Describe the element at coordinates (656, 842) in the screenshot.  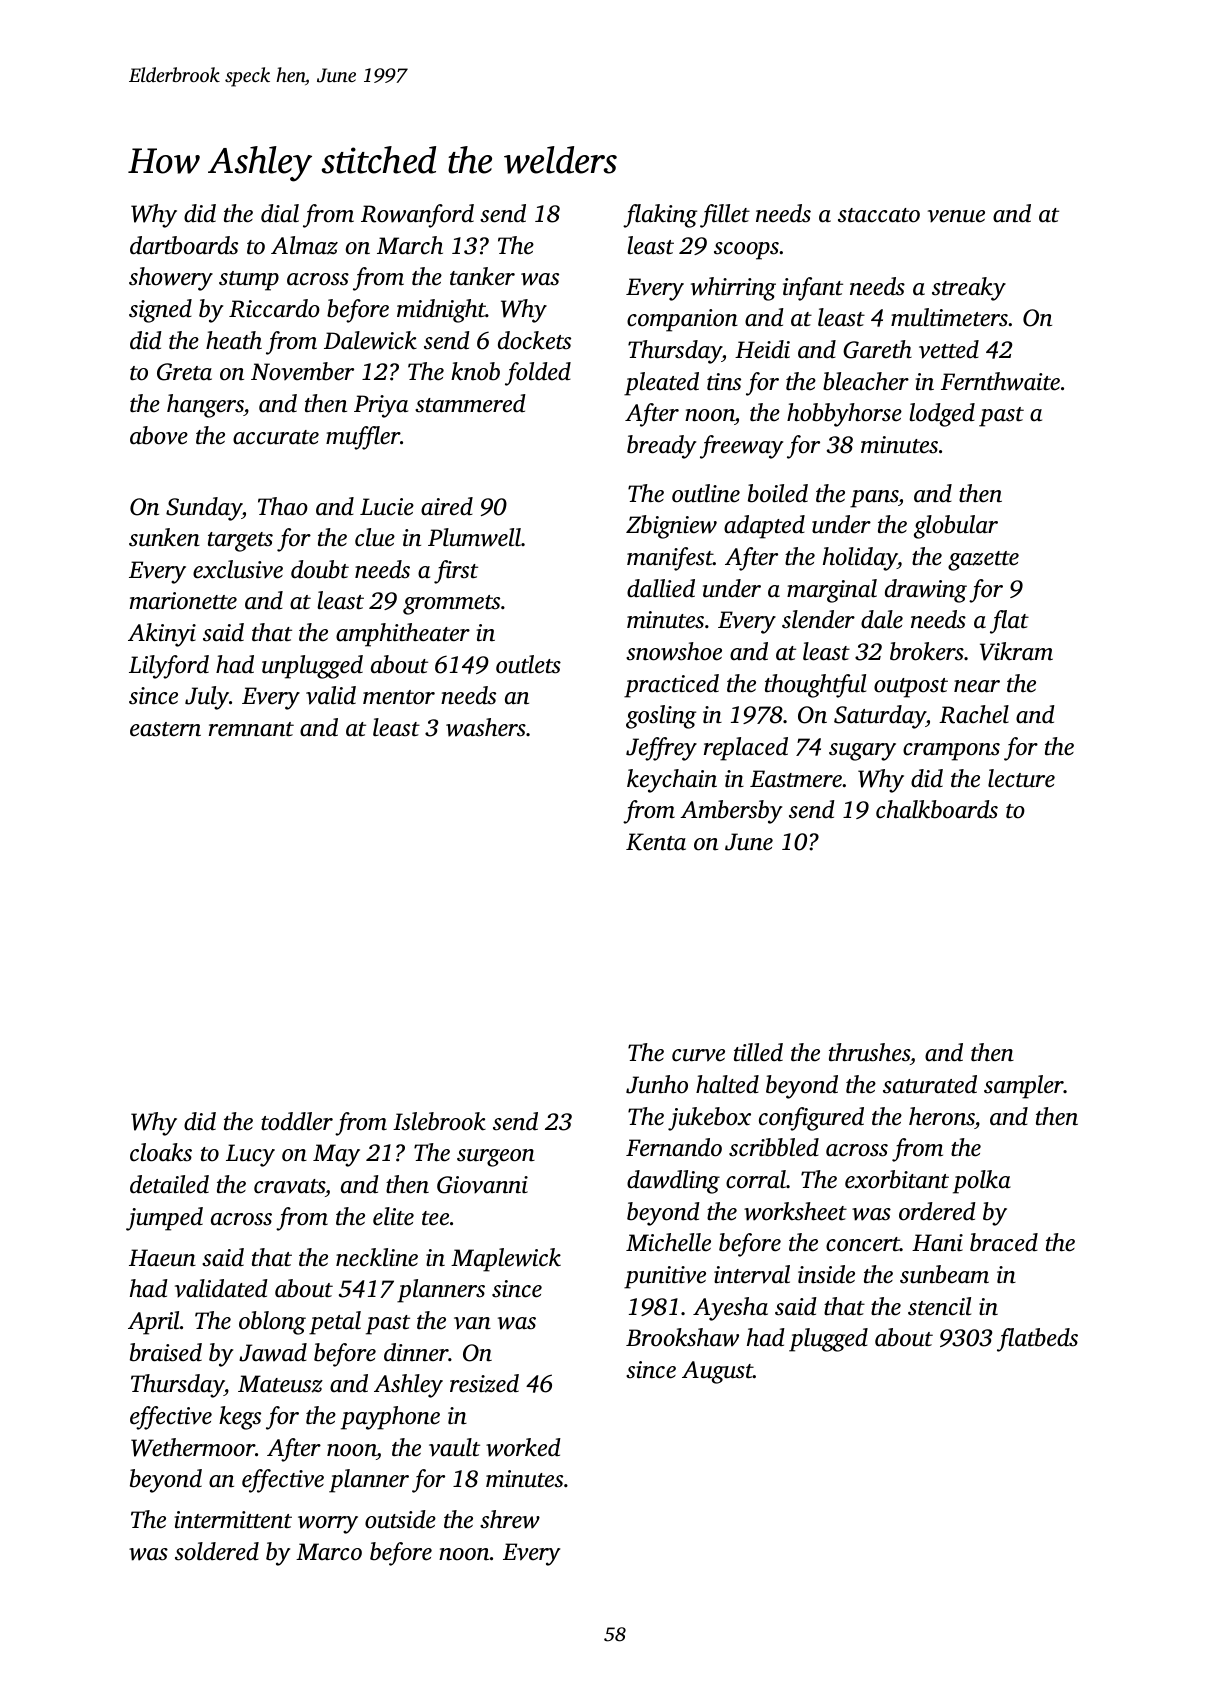
I see `Kenta` at that location.
